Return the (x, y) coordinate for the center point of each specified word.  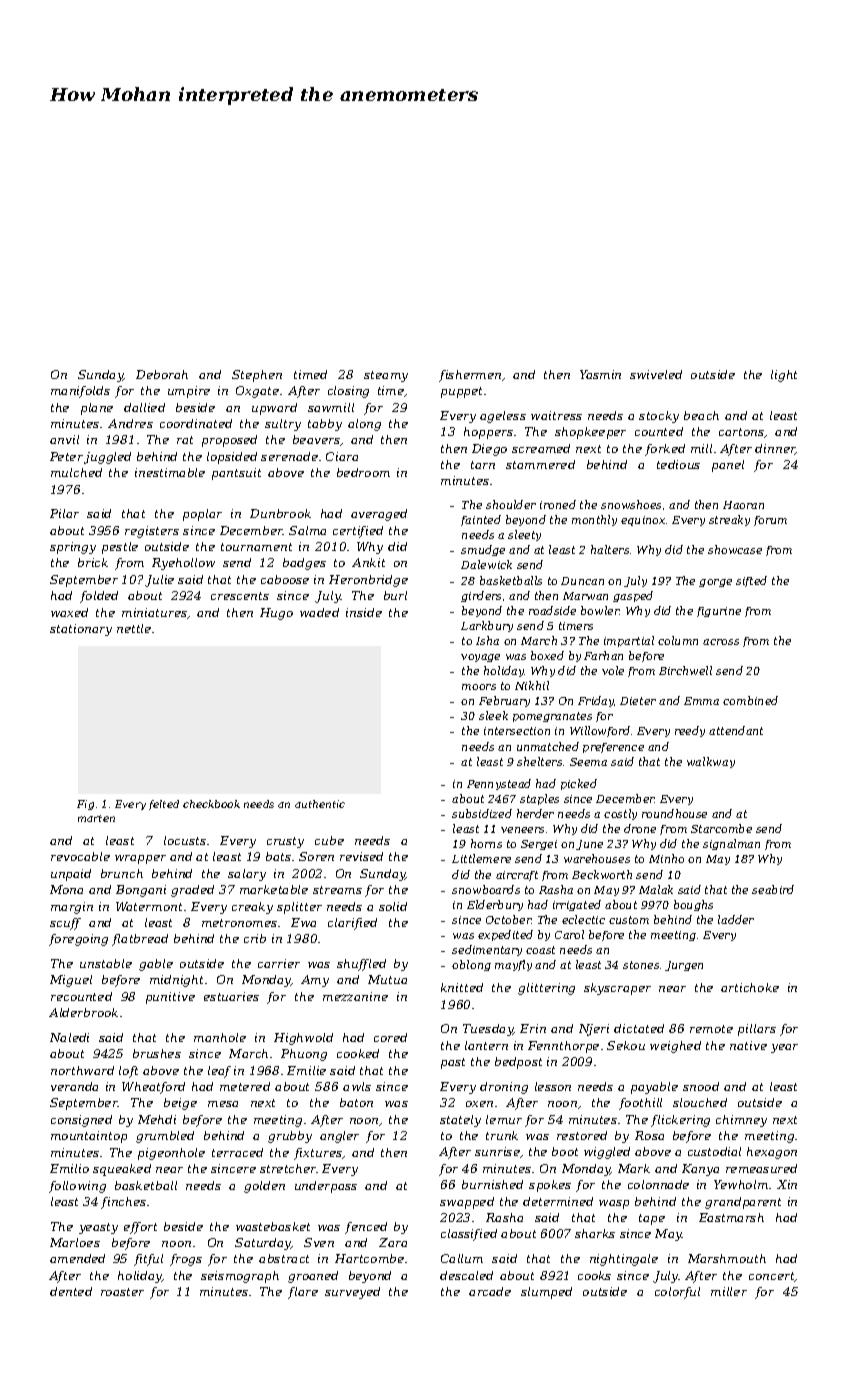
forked (665, 450)
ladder (736, 919)
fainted (481, 520)
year (784, 1048)
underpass (326, 1187)
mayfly (513, 965)
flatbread (140, 940)
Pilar (64, 513)
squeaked (122, 1170)
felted (164, 805)
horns (486, 843)
